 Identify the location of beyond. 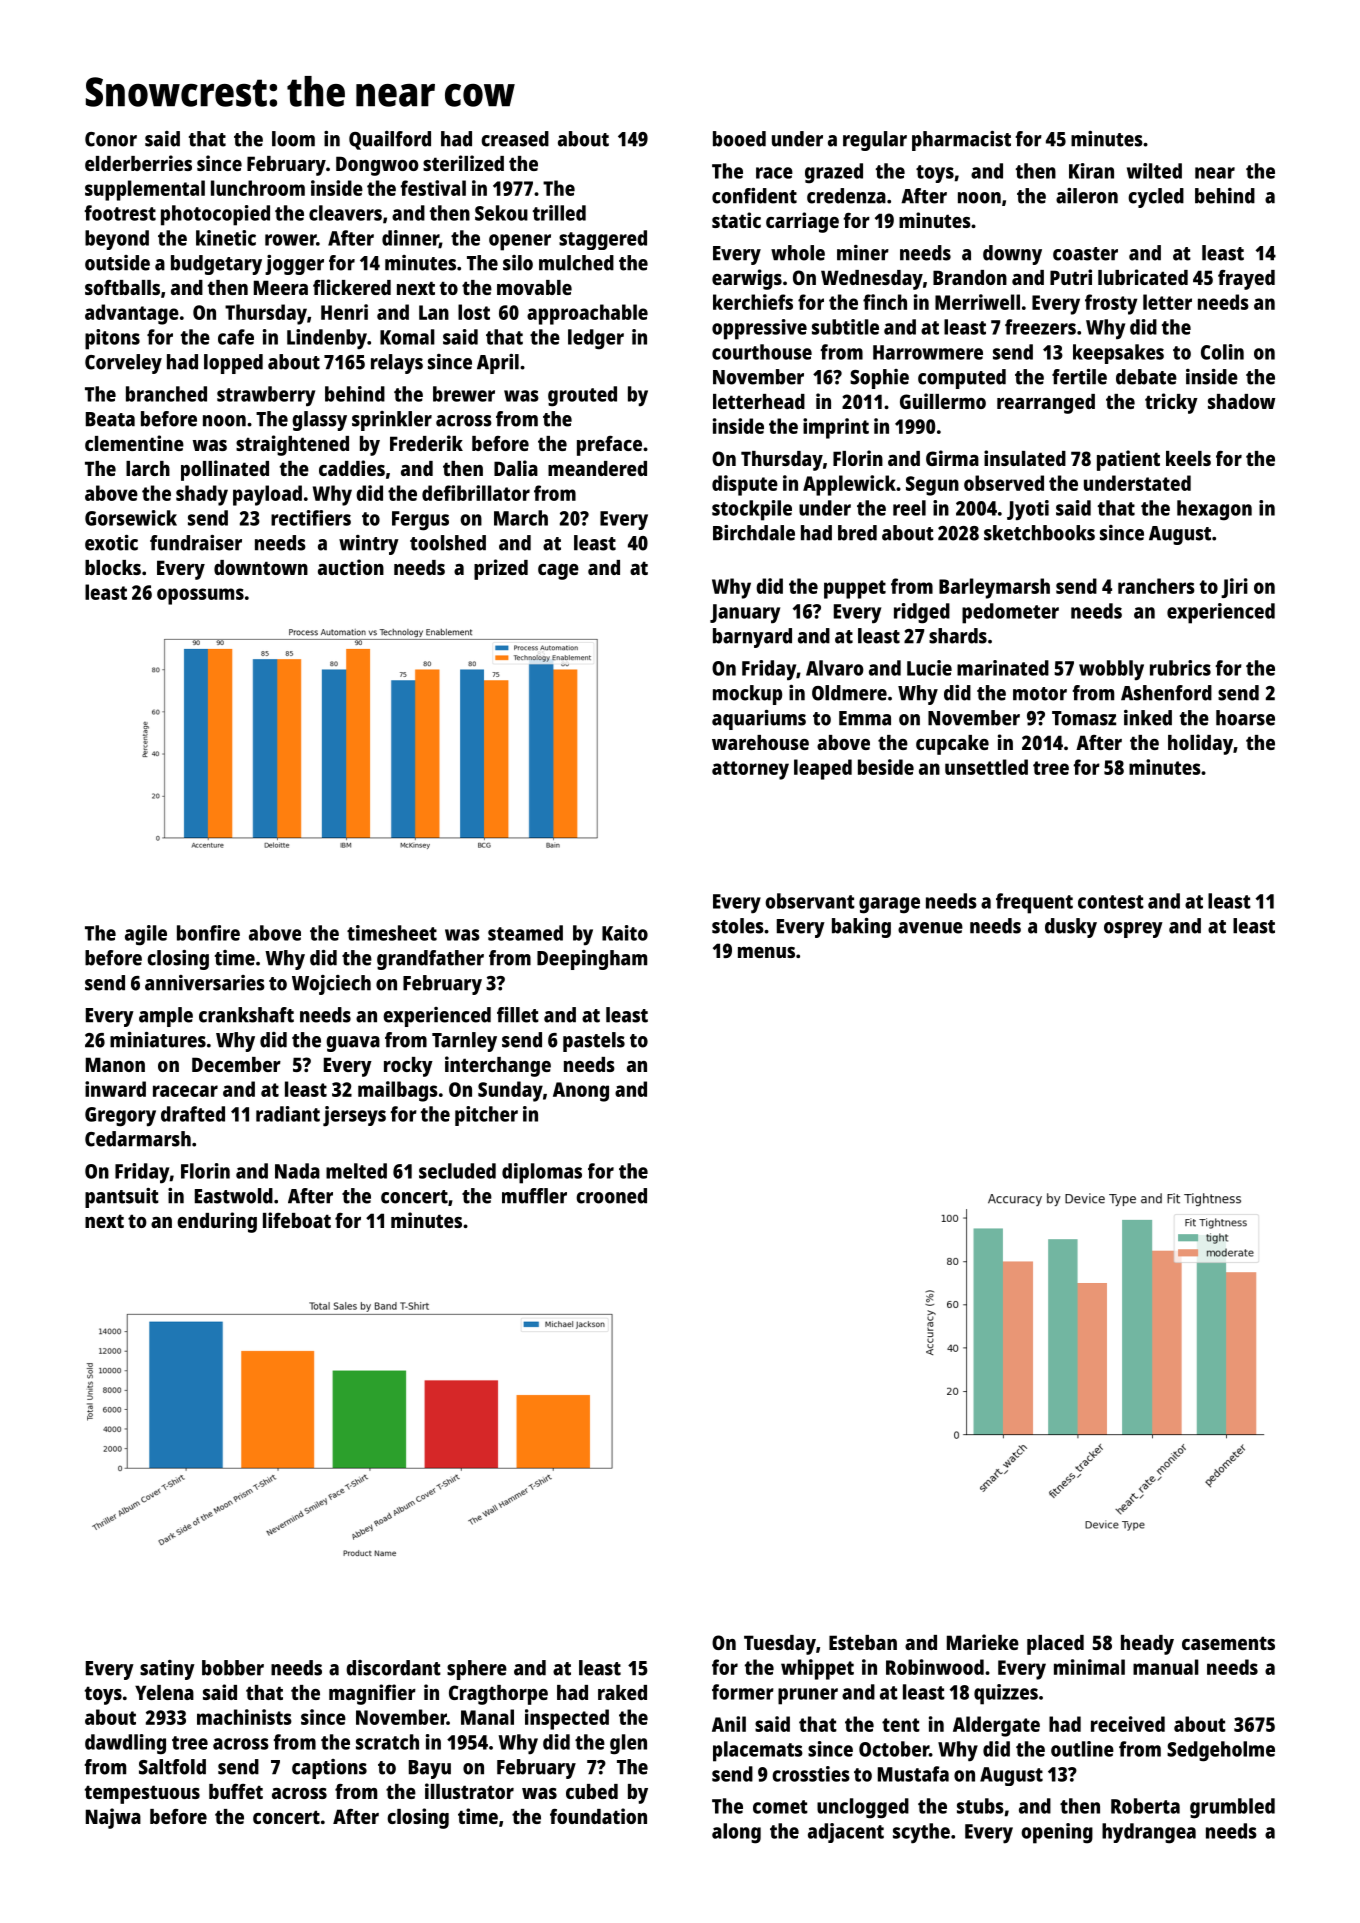
(117, 240).
